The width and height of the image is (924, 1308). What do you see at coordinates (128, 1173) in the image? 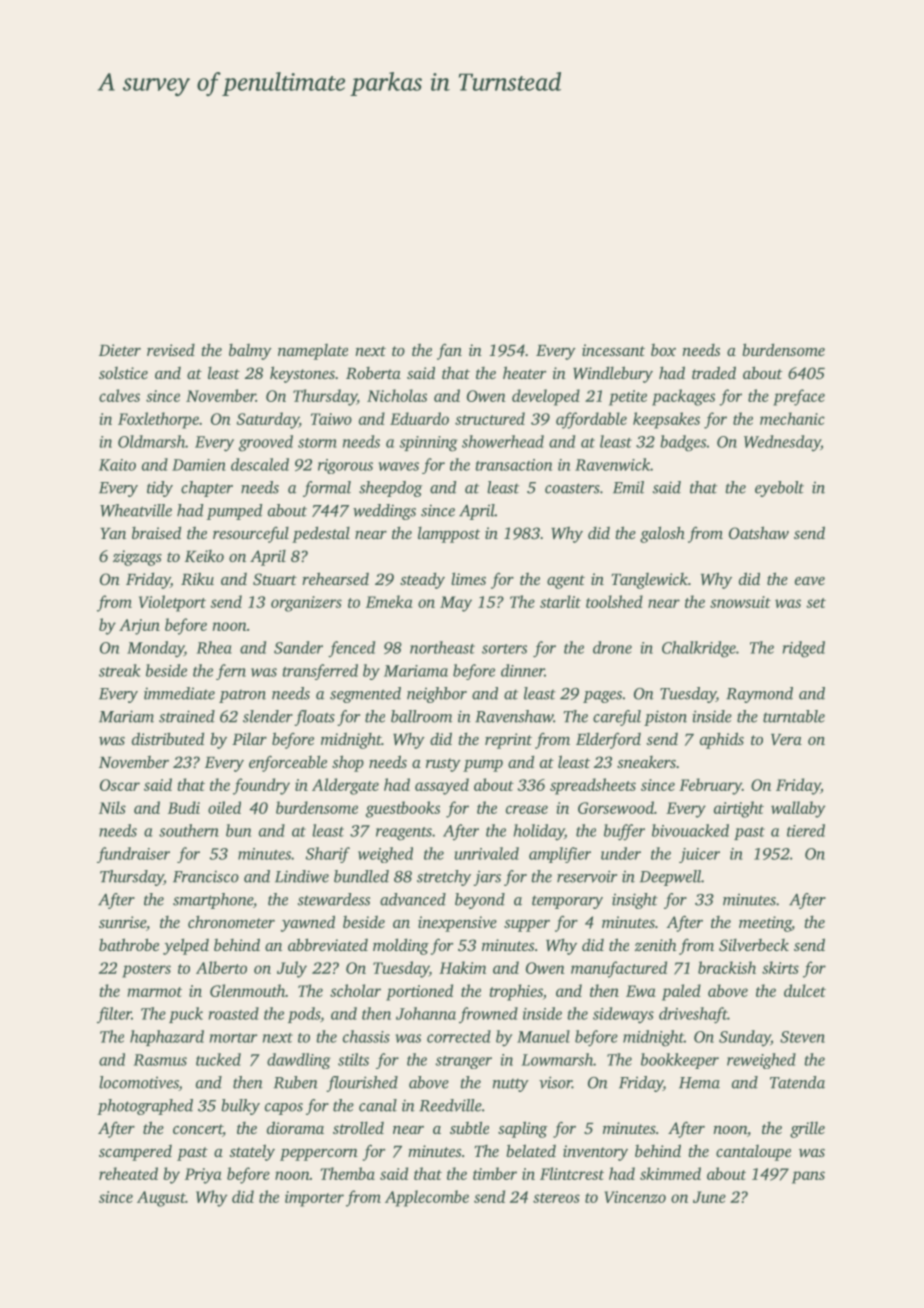
I see `reheated` at bounding box center [128, 1173].
